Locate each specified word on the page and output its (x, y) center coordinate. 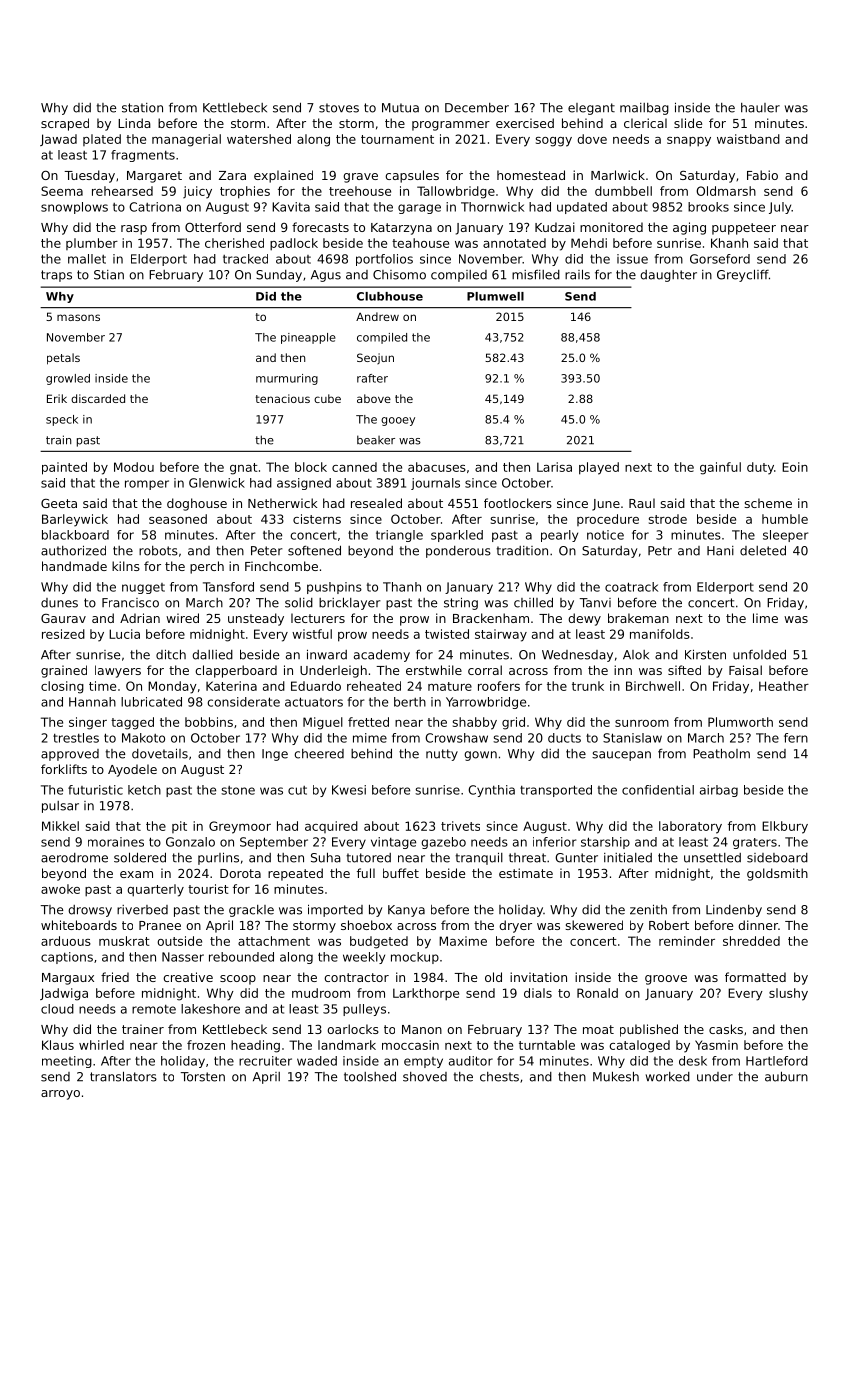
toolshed (370, 1076)
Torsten (203, 1077)
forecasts (320, 227)
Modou (134, 467)
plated (102, 140)
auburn (786, 1076)
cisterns (317, 519)
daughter (668, 276)
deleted (763, 550)
